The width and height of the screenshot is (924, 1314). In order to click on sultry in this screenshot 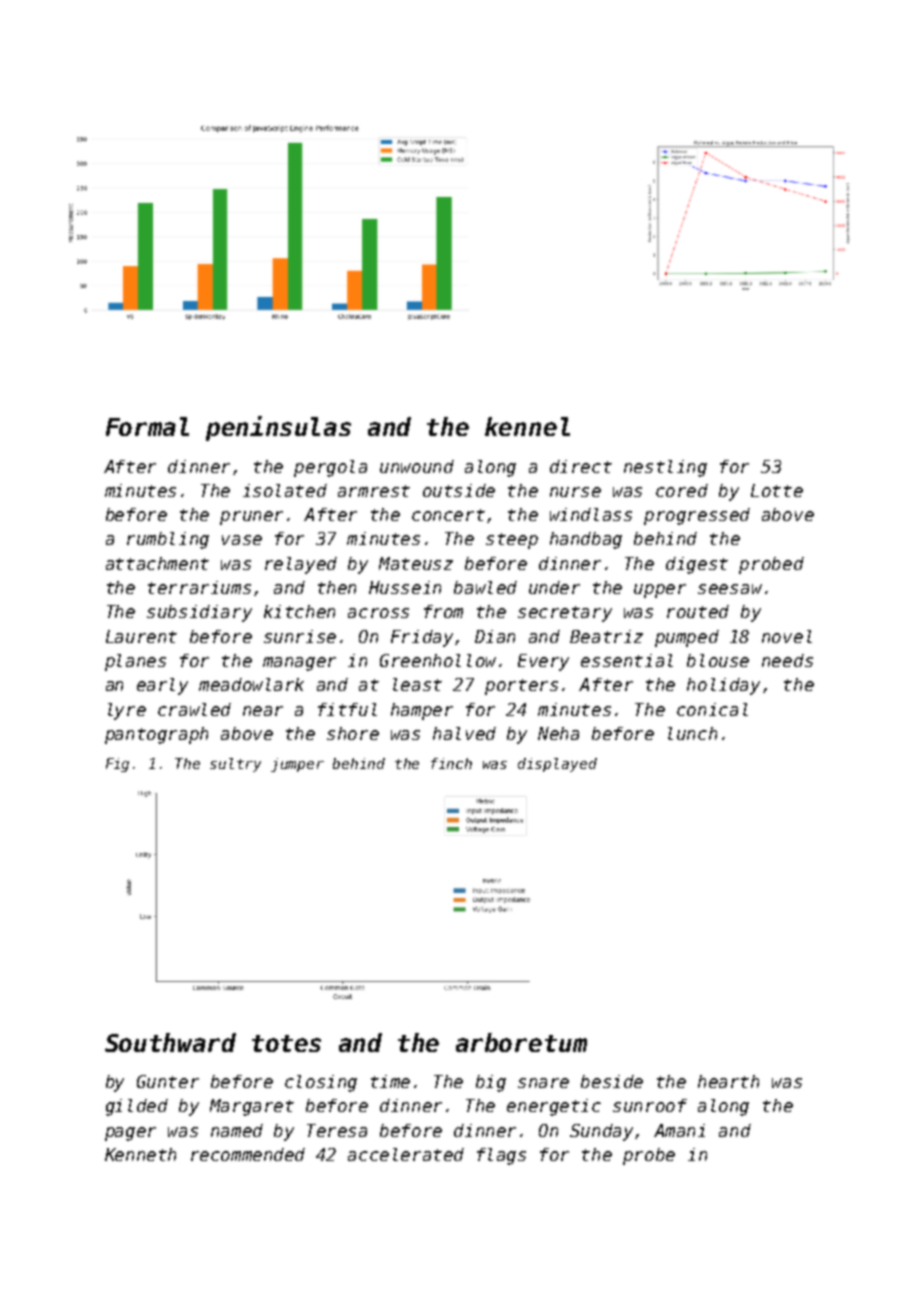, I will do `click(235, 765)`.
